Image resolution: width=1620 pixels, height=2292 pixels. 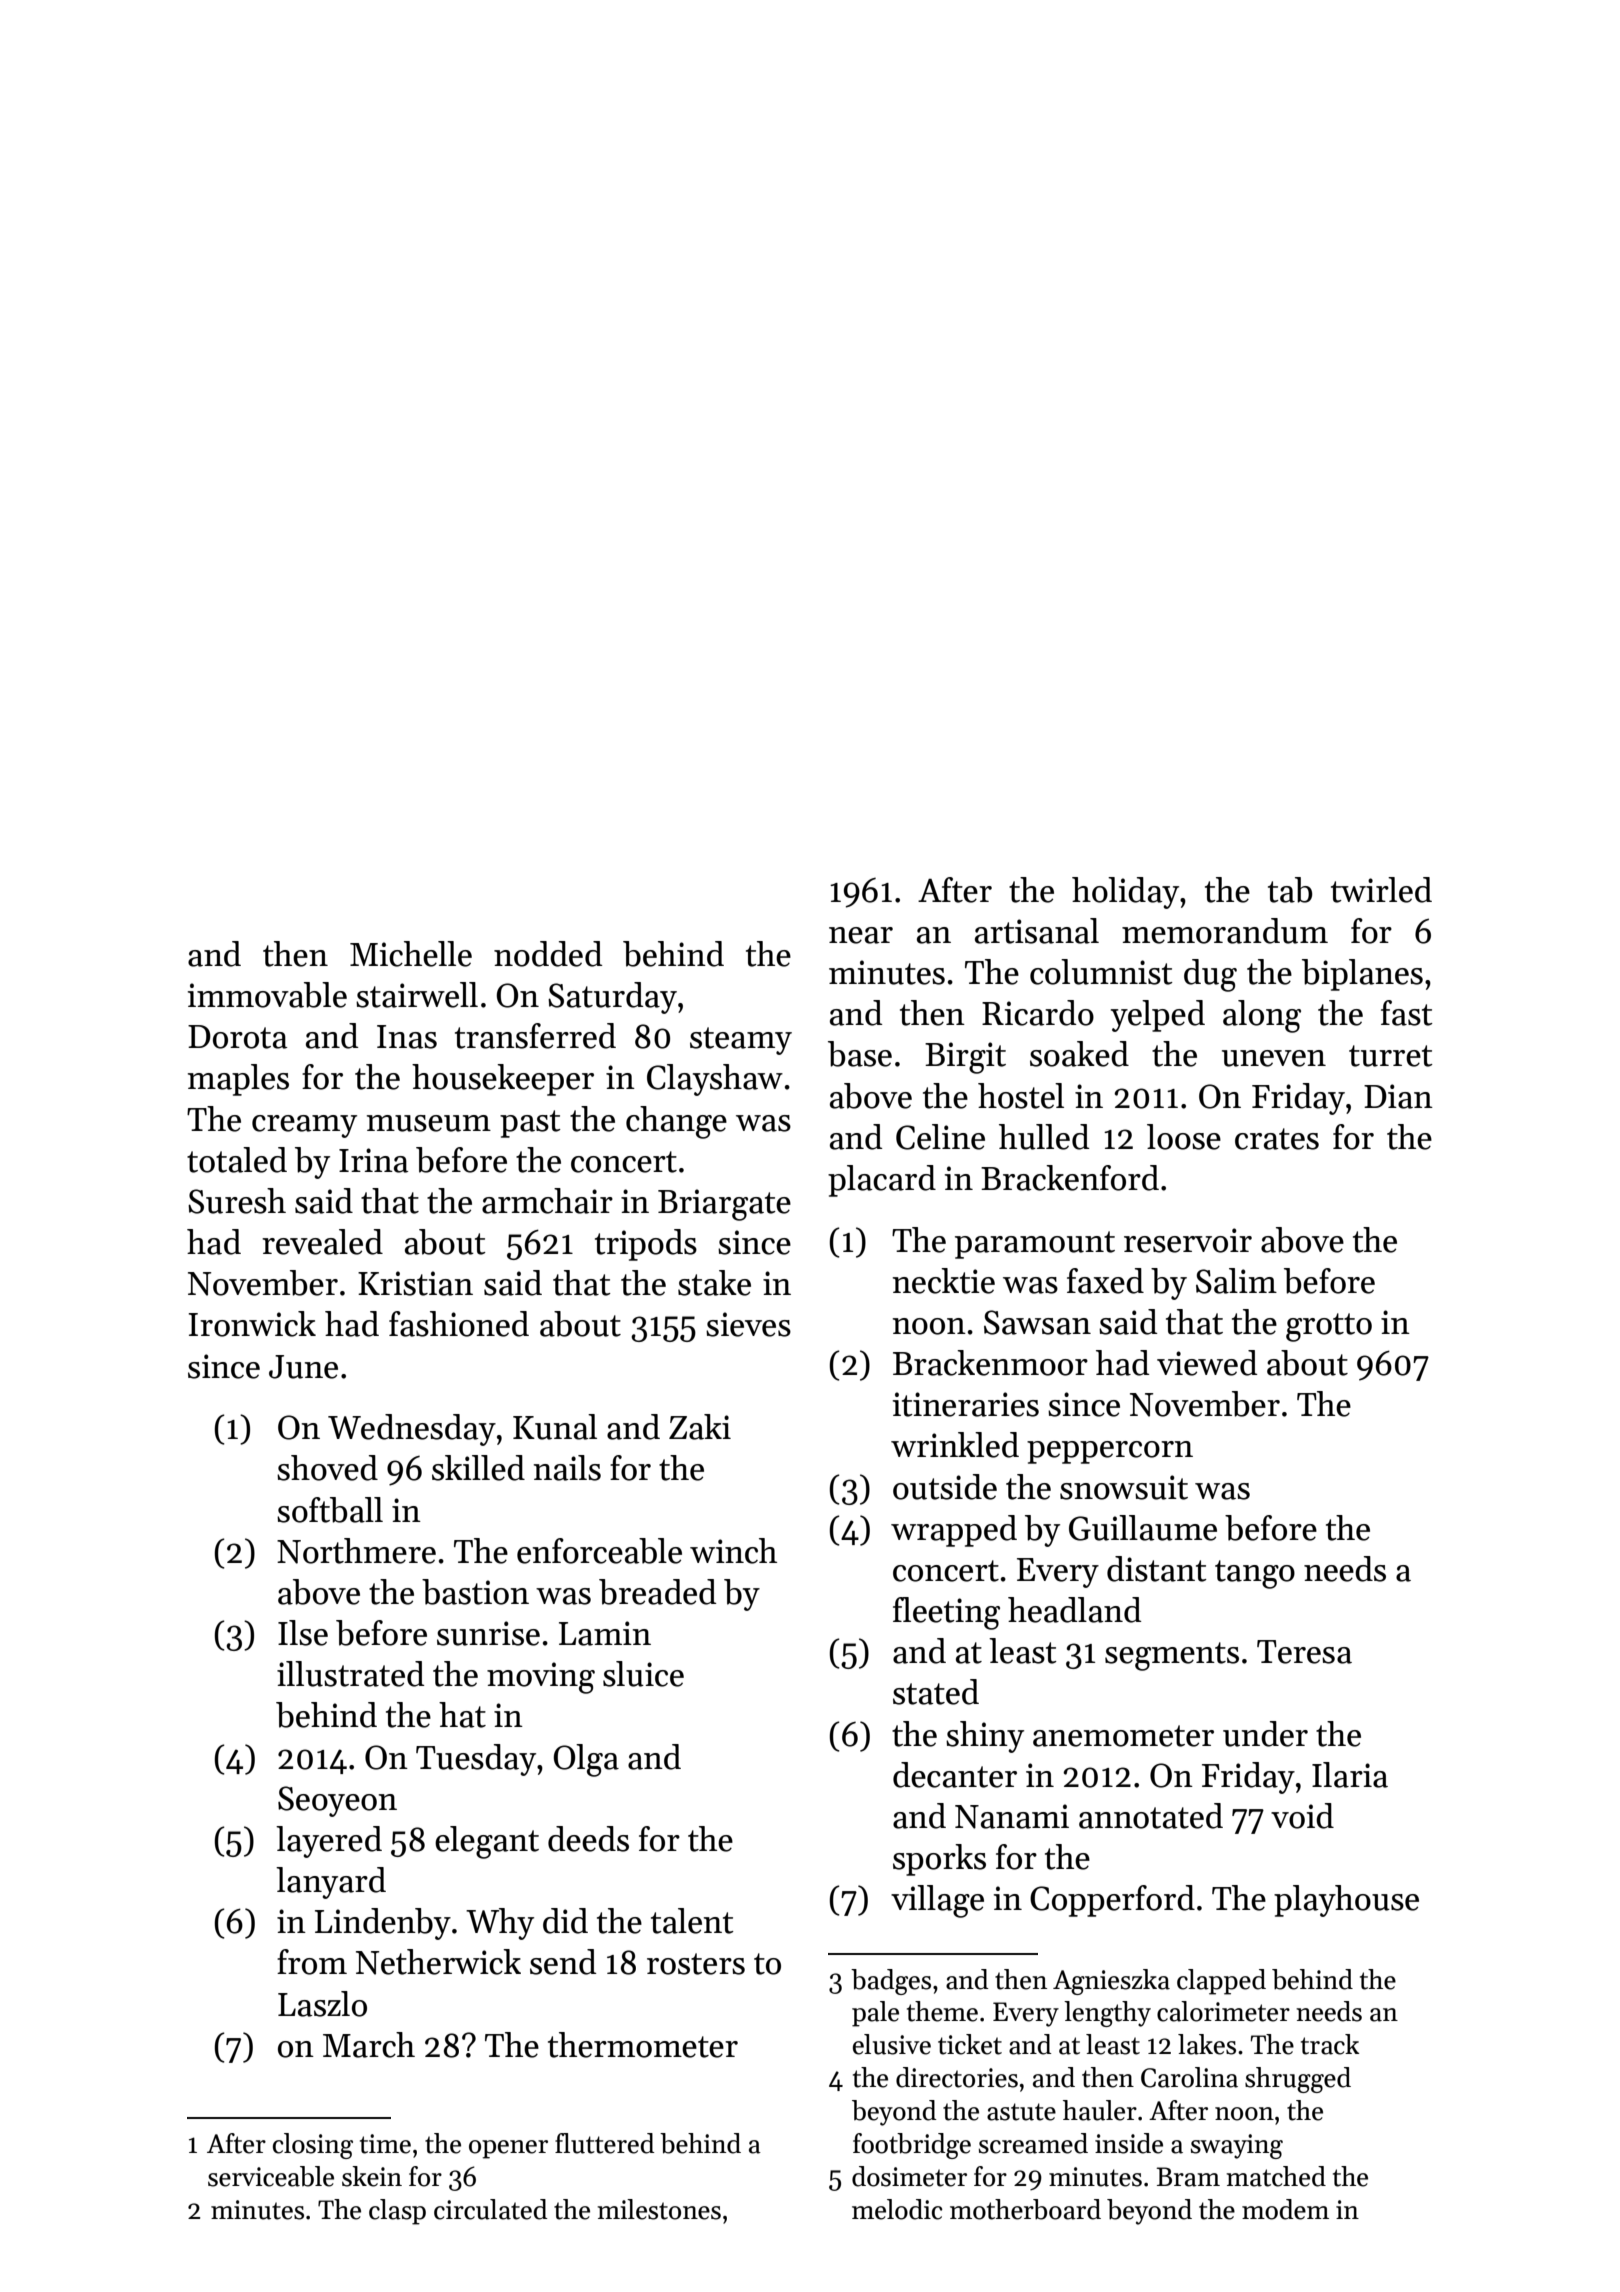 What do you see at coordinates (1362, 975) in the image?
I see `biplanes` at bounding box center [1362, 975].
